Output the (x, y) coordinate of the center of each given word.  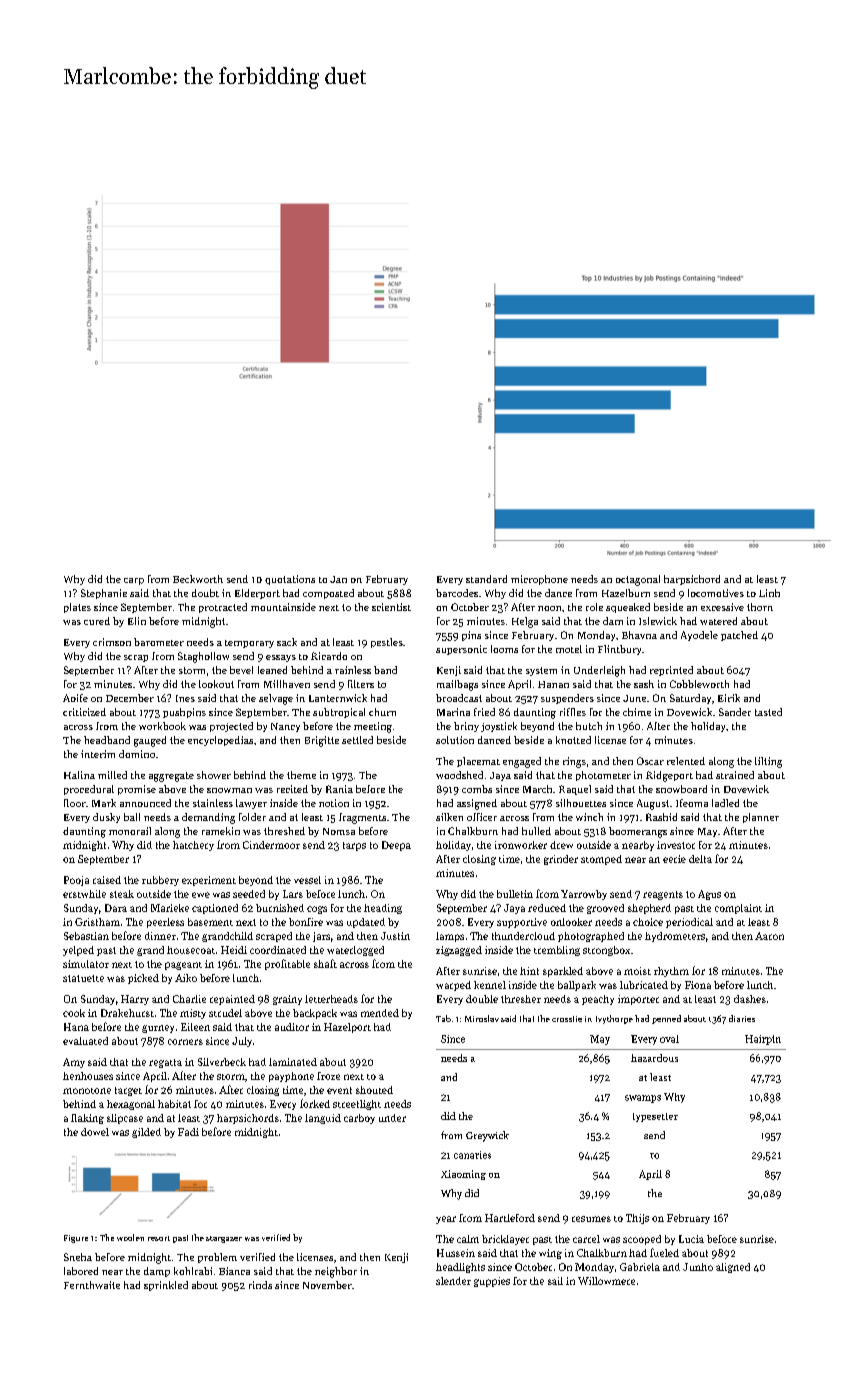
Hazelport (347, 1028)
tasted (768, 712)
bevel (241, 670)
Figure (76, 1239)
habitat (174, 1104)
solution (455, 740)
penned (666, 1019)
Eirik (729, 698)
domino (137, 754)
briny (466, 727)
